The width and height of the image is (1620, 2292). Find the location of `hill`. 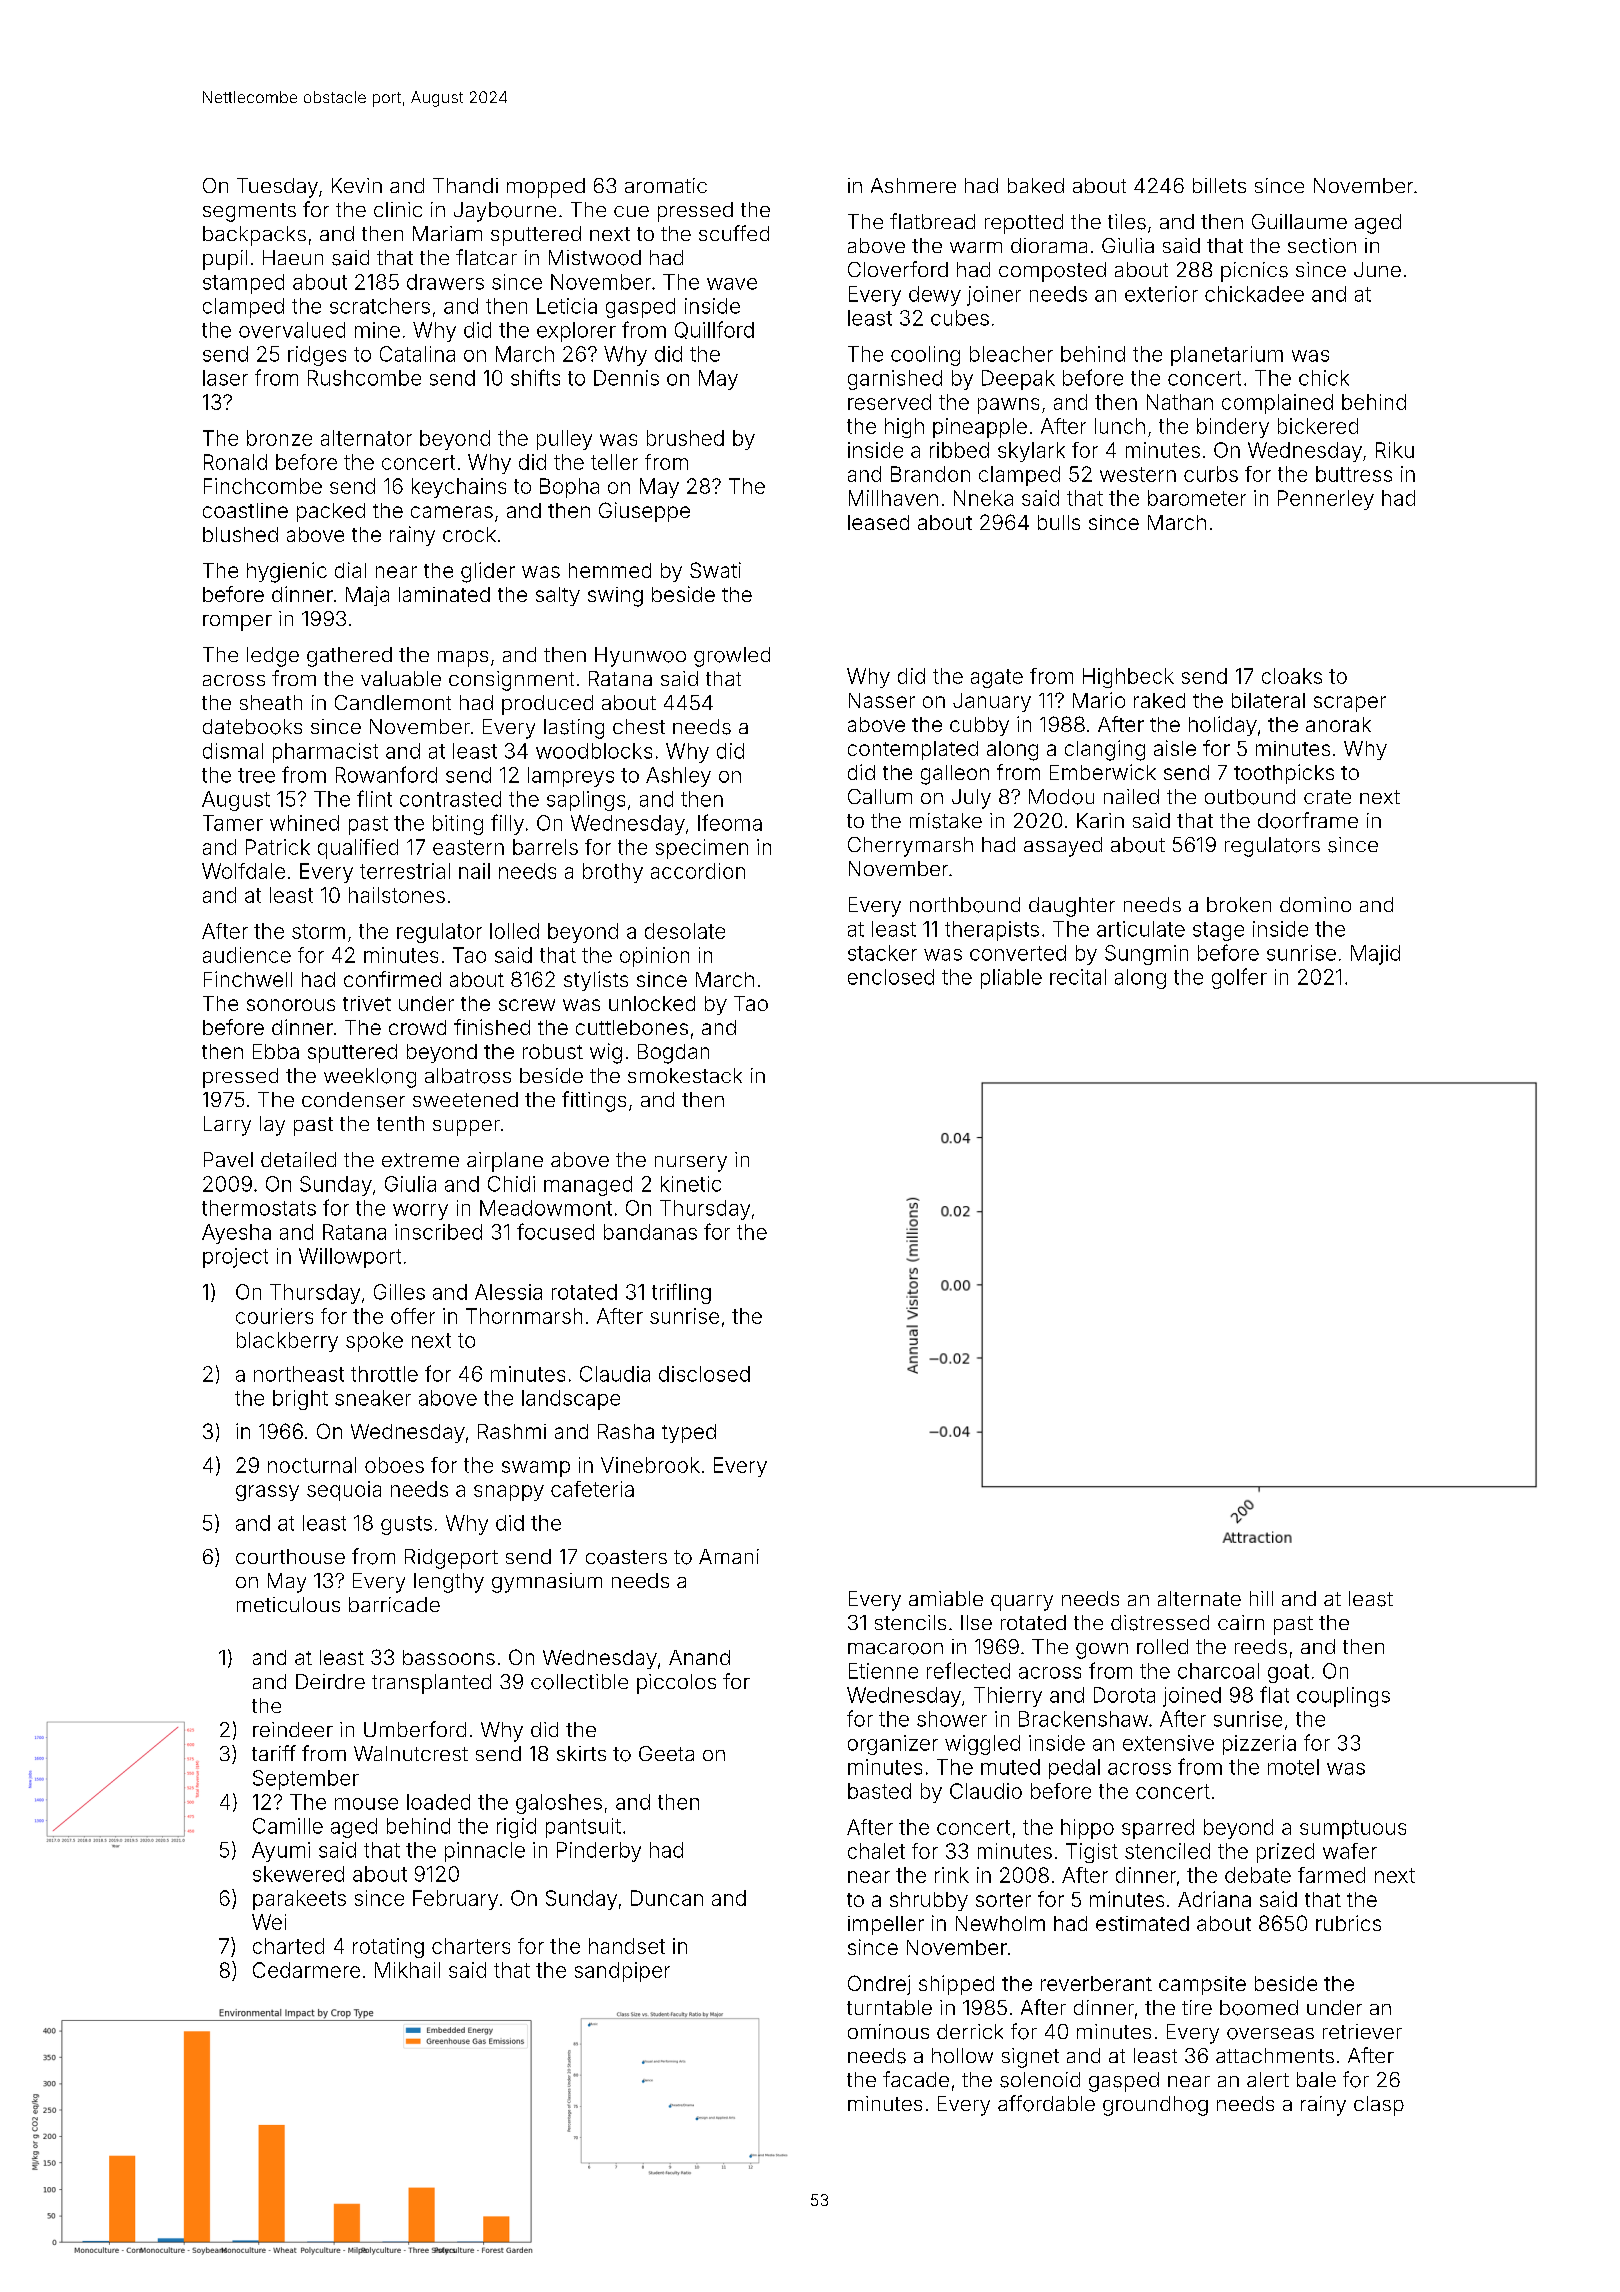

hill is located at coordinates (1261, 1598).
